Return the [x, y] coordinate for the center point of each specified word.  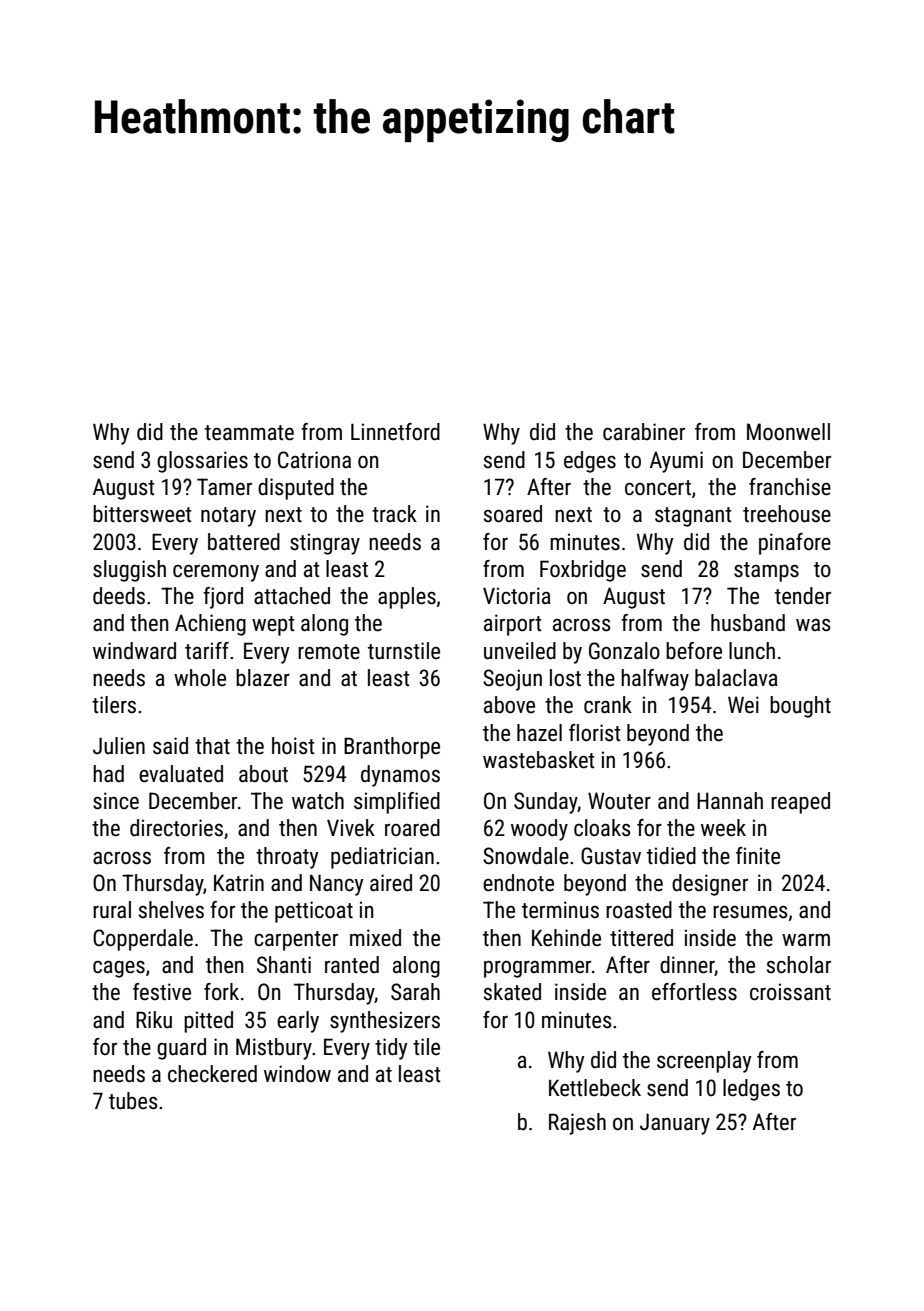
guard [181, 1049]
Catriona [314, 460]
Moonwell [788, 432]
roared [412, 828]
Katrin [239, 883]
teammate [249, 433]
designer [710, 885]
